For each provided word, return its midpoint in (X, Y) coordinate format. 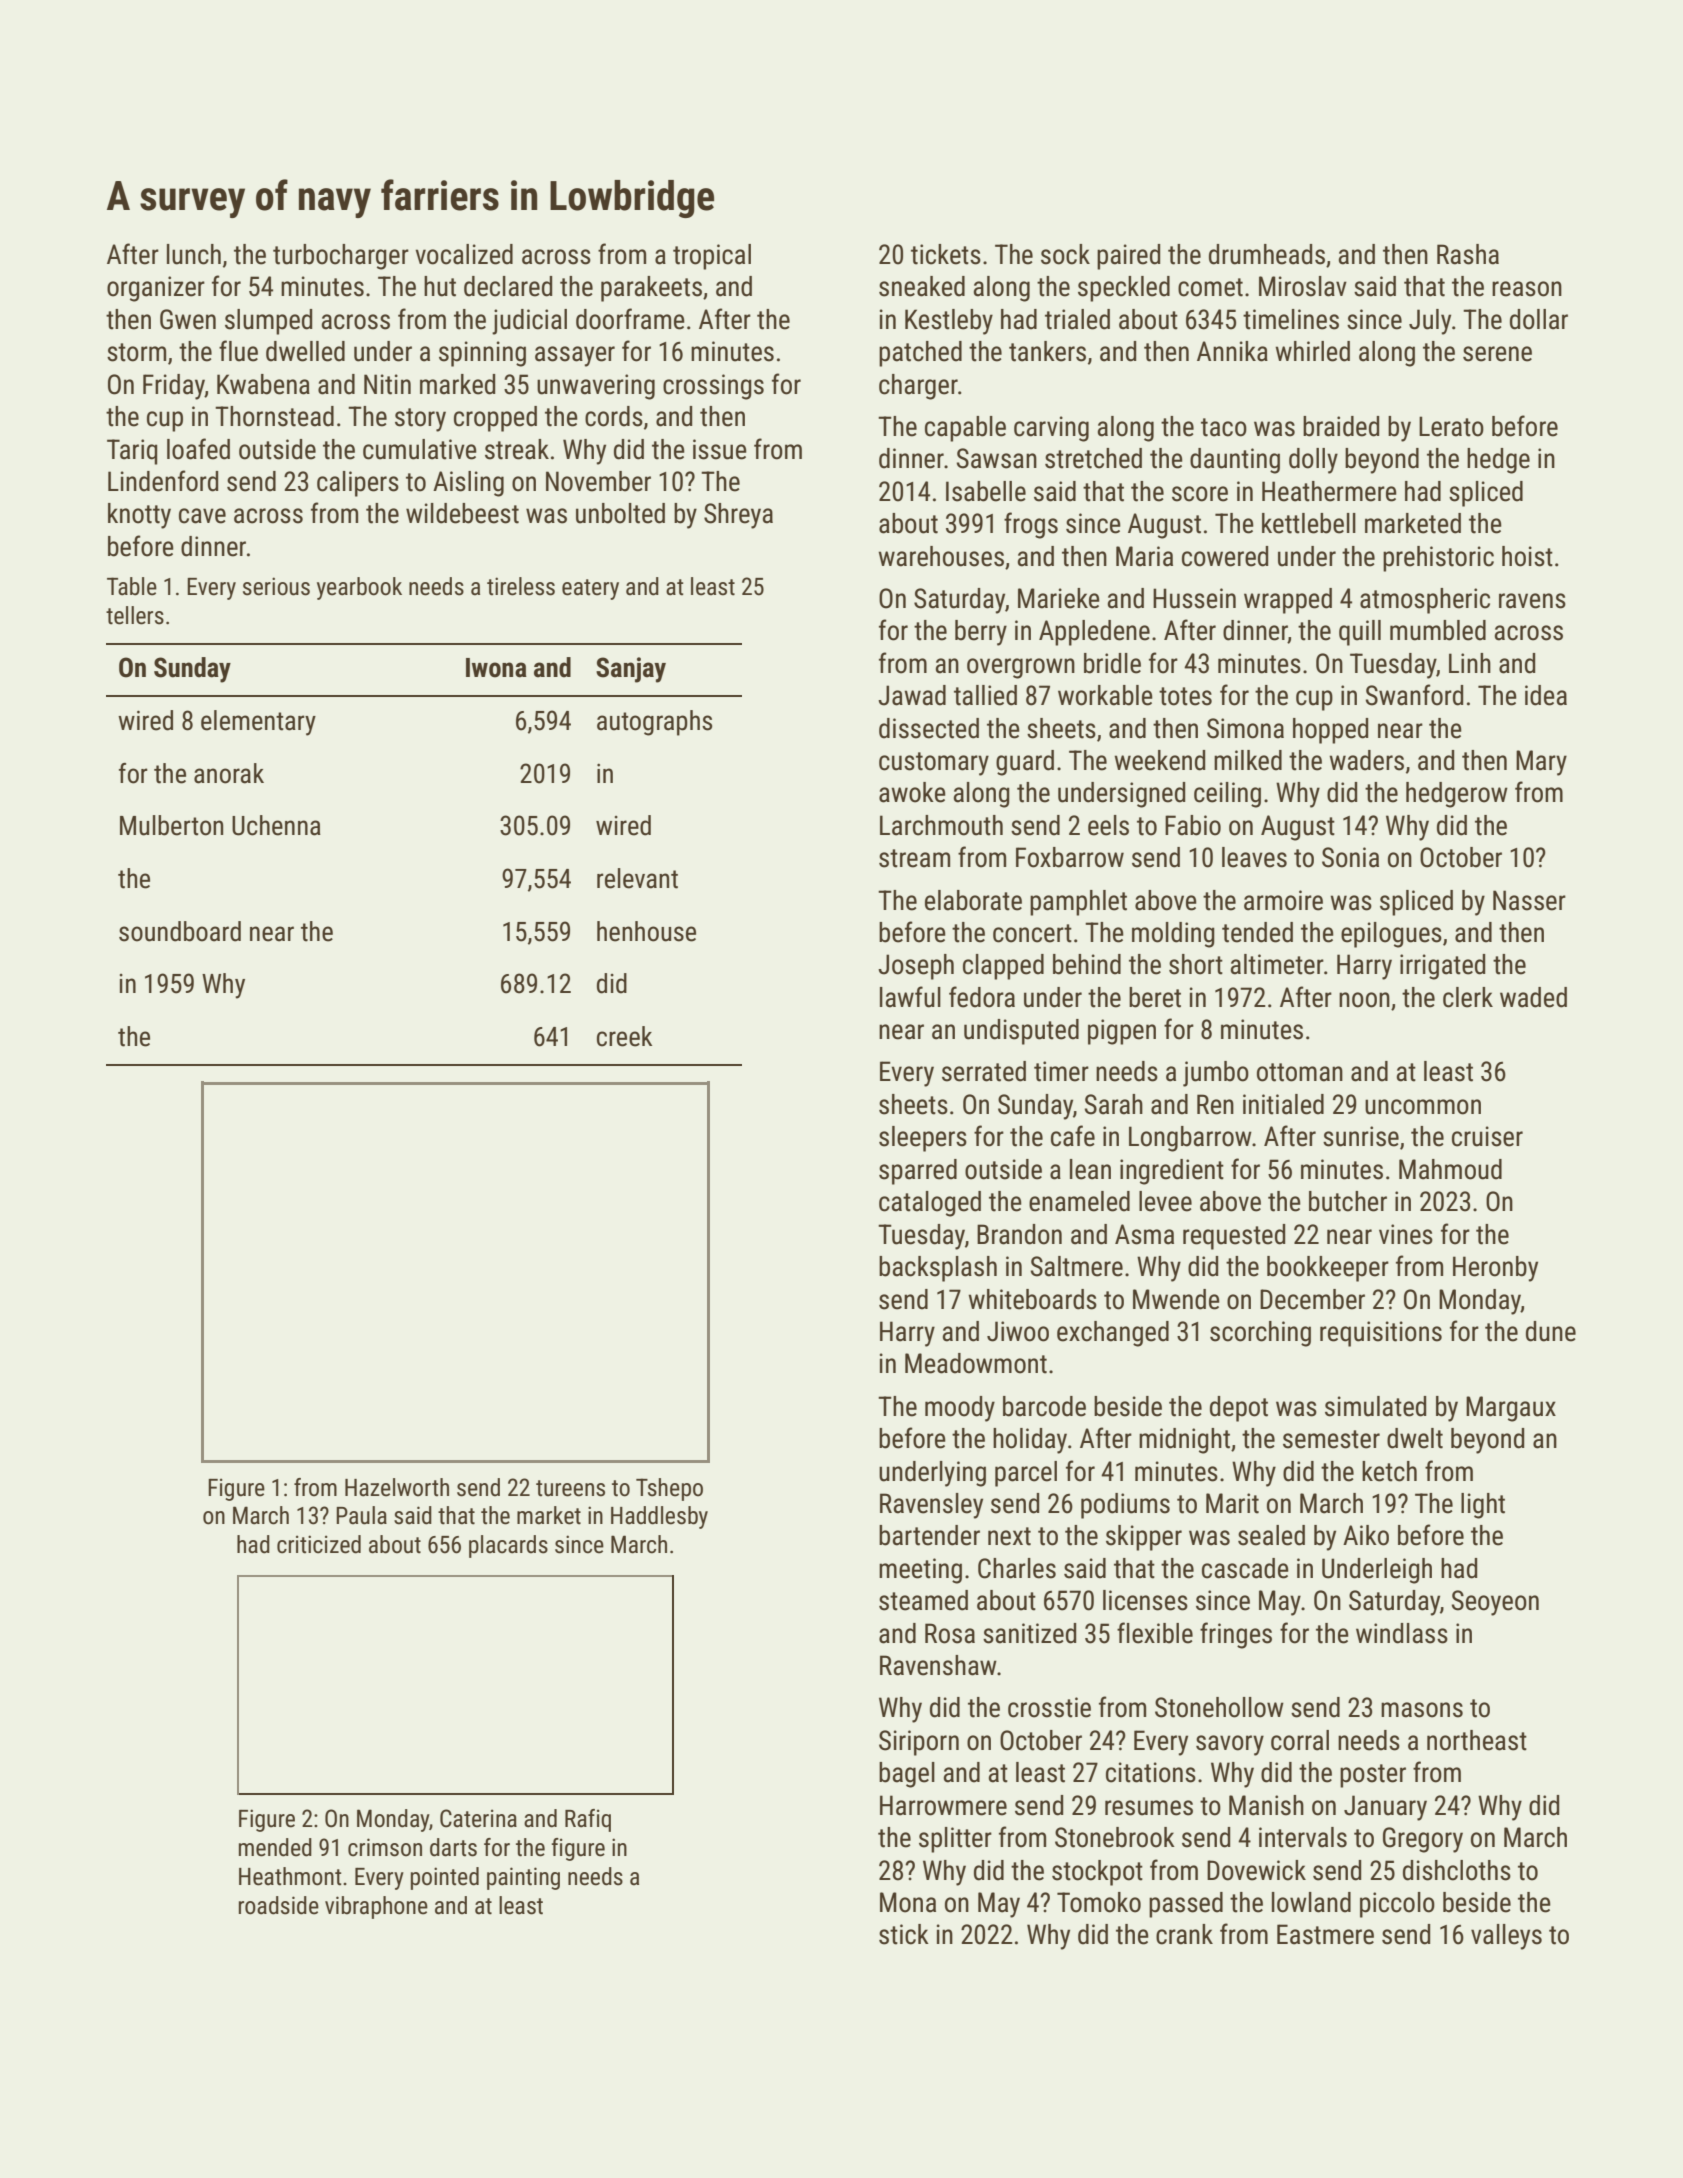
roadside (279, 1905)
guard (1025, 763)
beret (1155, 997)
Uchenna (276, 825)
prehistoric (1438, 559)
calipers (358, 484)
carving (1051, 429)
